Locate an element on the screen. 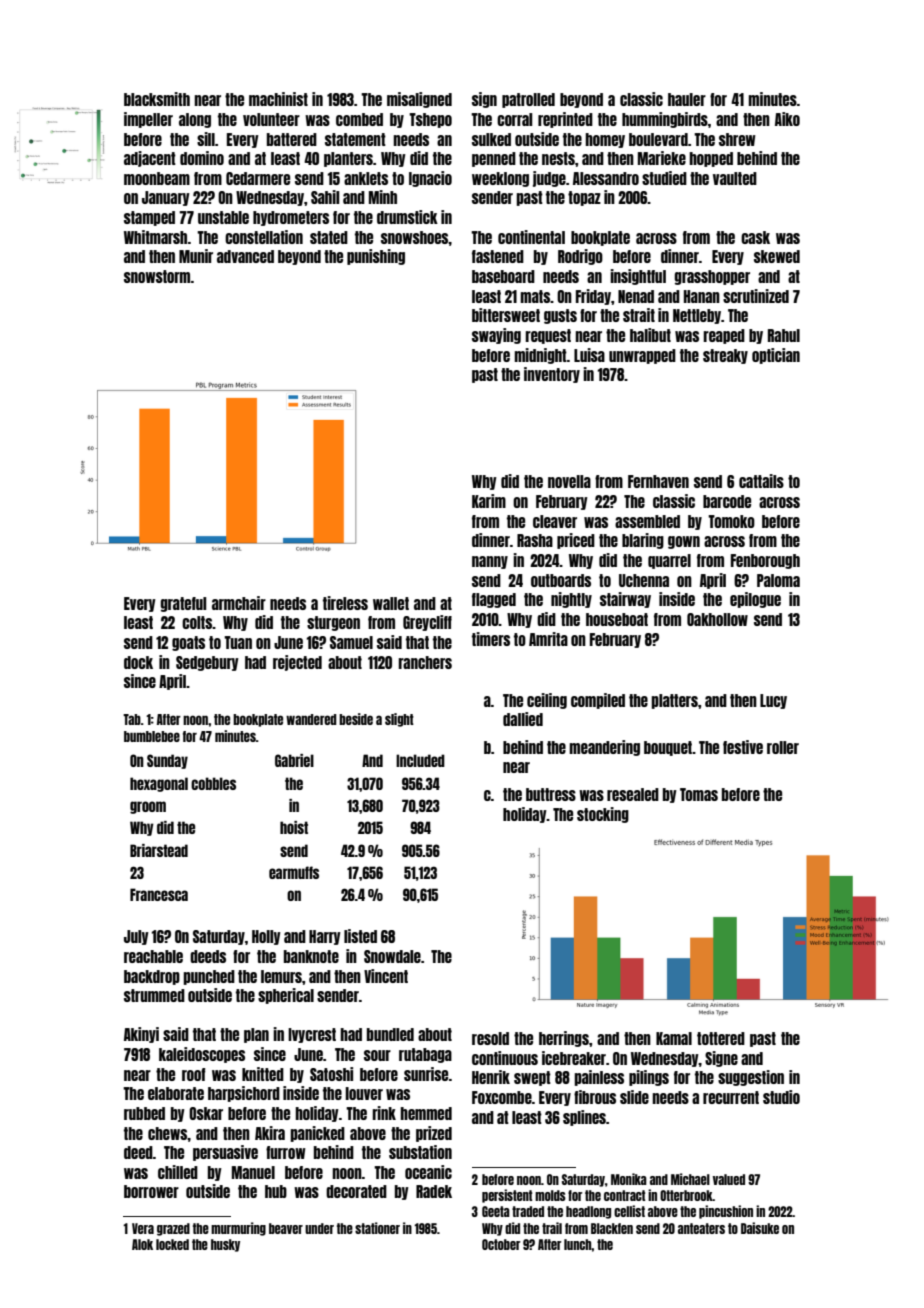 The height and width of the screenshot is (1308, 924). Lucy is located at coordinates (773, 701).
